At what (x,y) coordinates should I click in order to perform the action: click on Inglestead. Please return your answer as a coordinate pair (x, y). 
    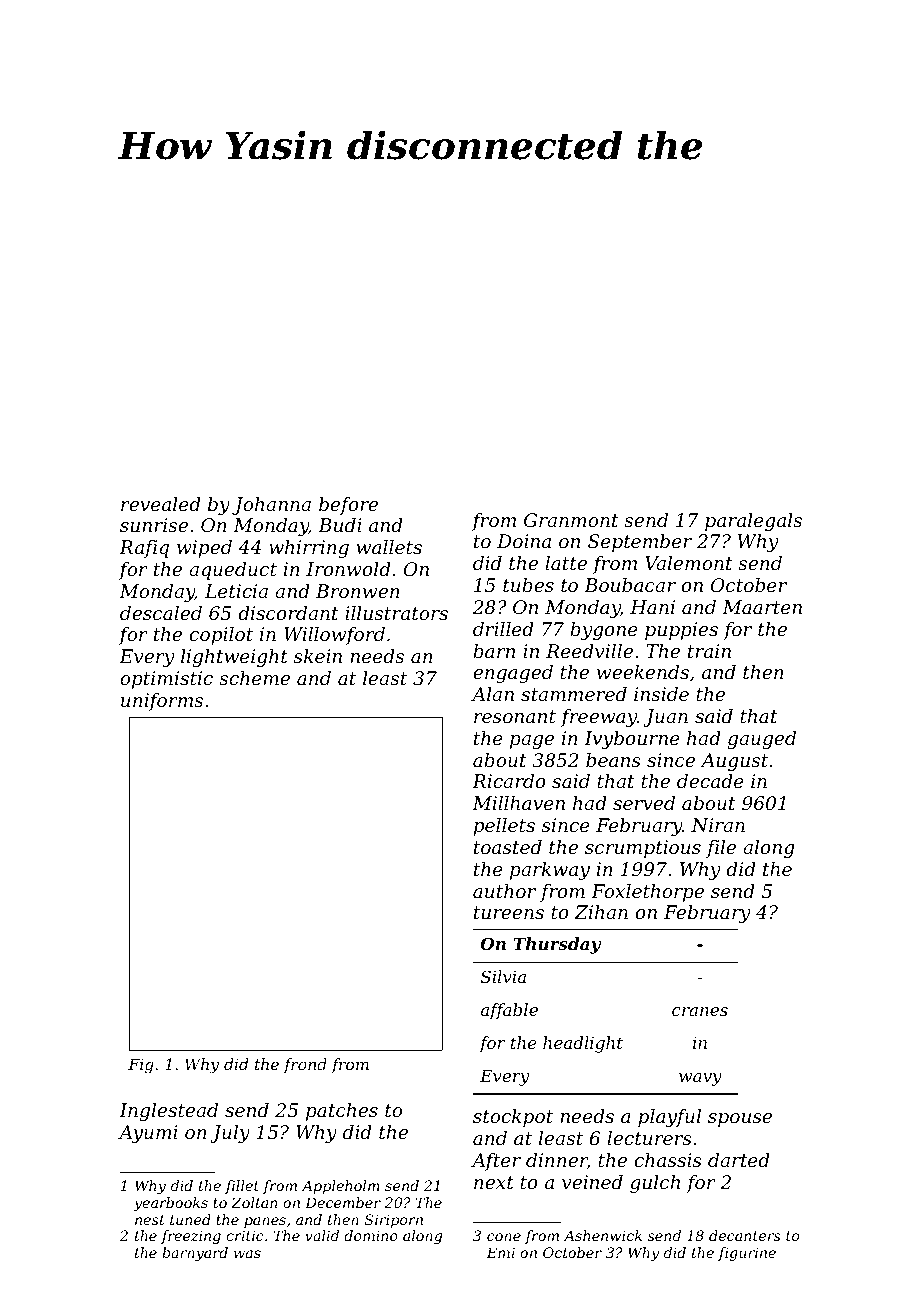
    Looking at the image, I should click on (168, 1112).
